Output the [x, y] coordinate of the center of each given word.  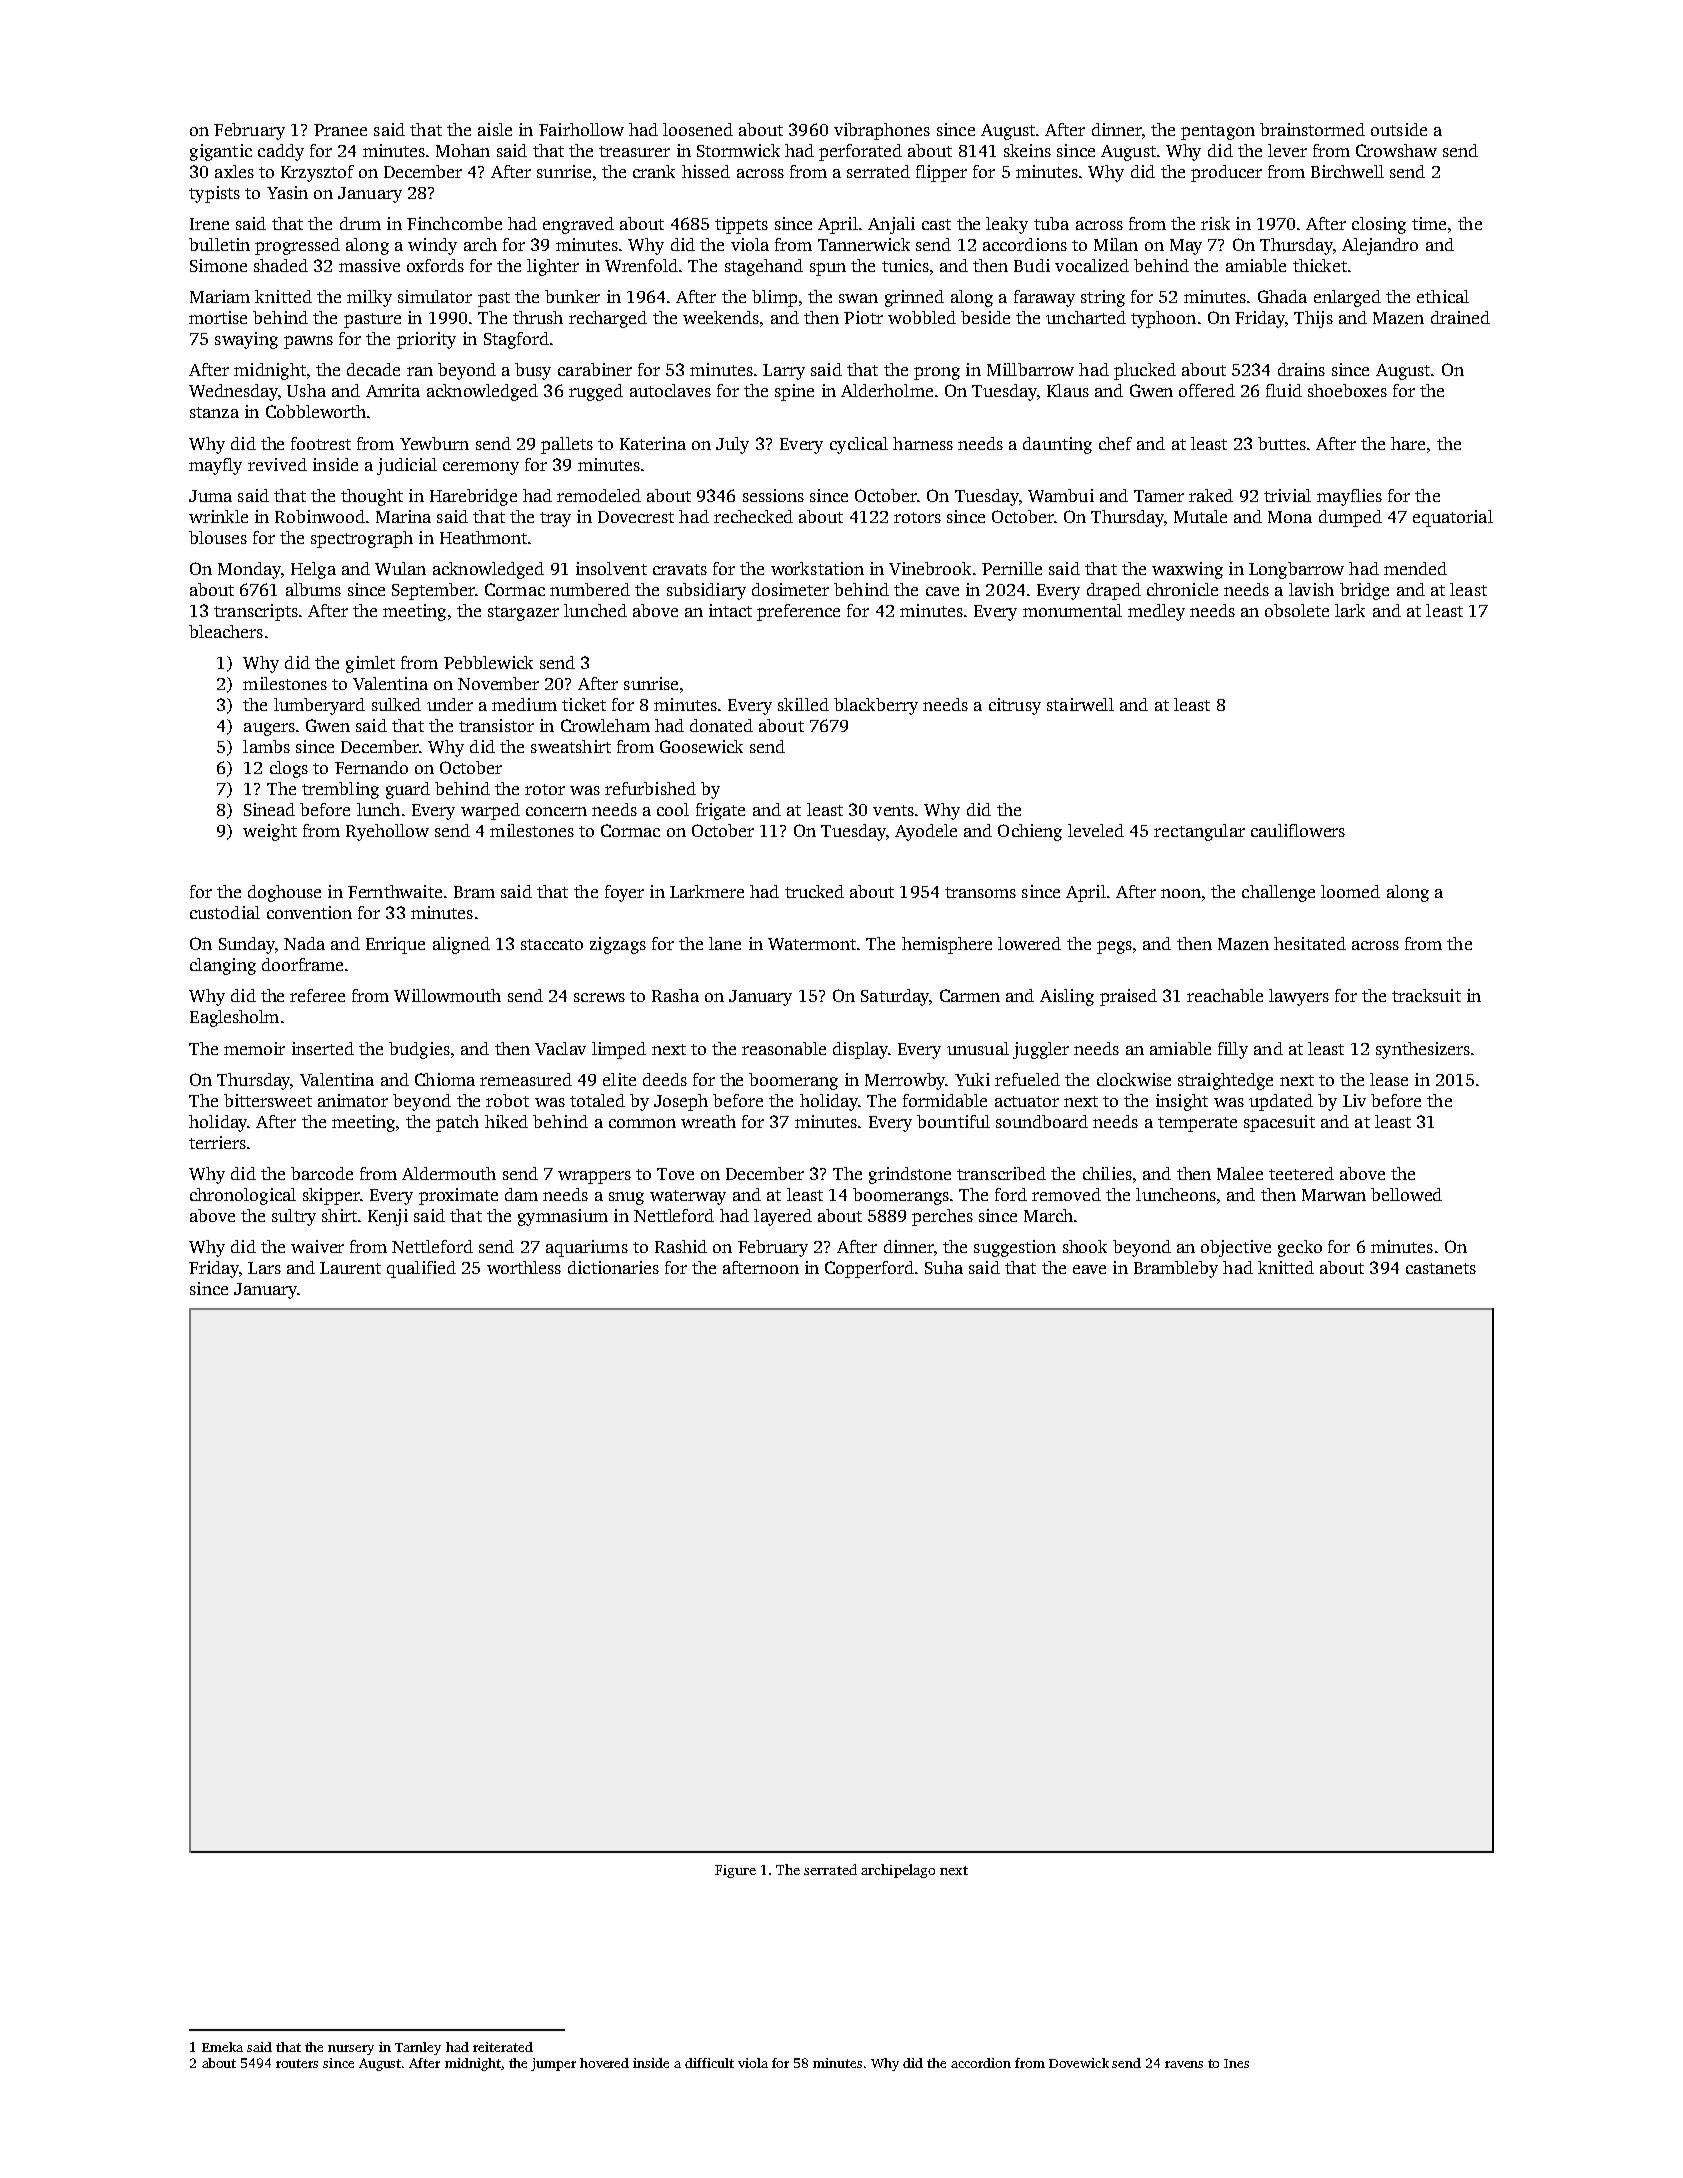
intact [730, 610]
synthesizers [1423, 1050]
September [433, 591]
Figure [735, 1871]
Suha [944, 1267]
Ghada [1282, 296]
